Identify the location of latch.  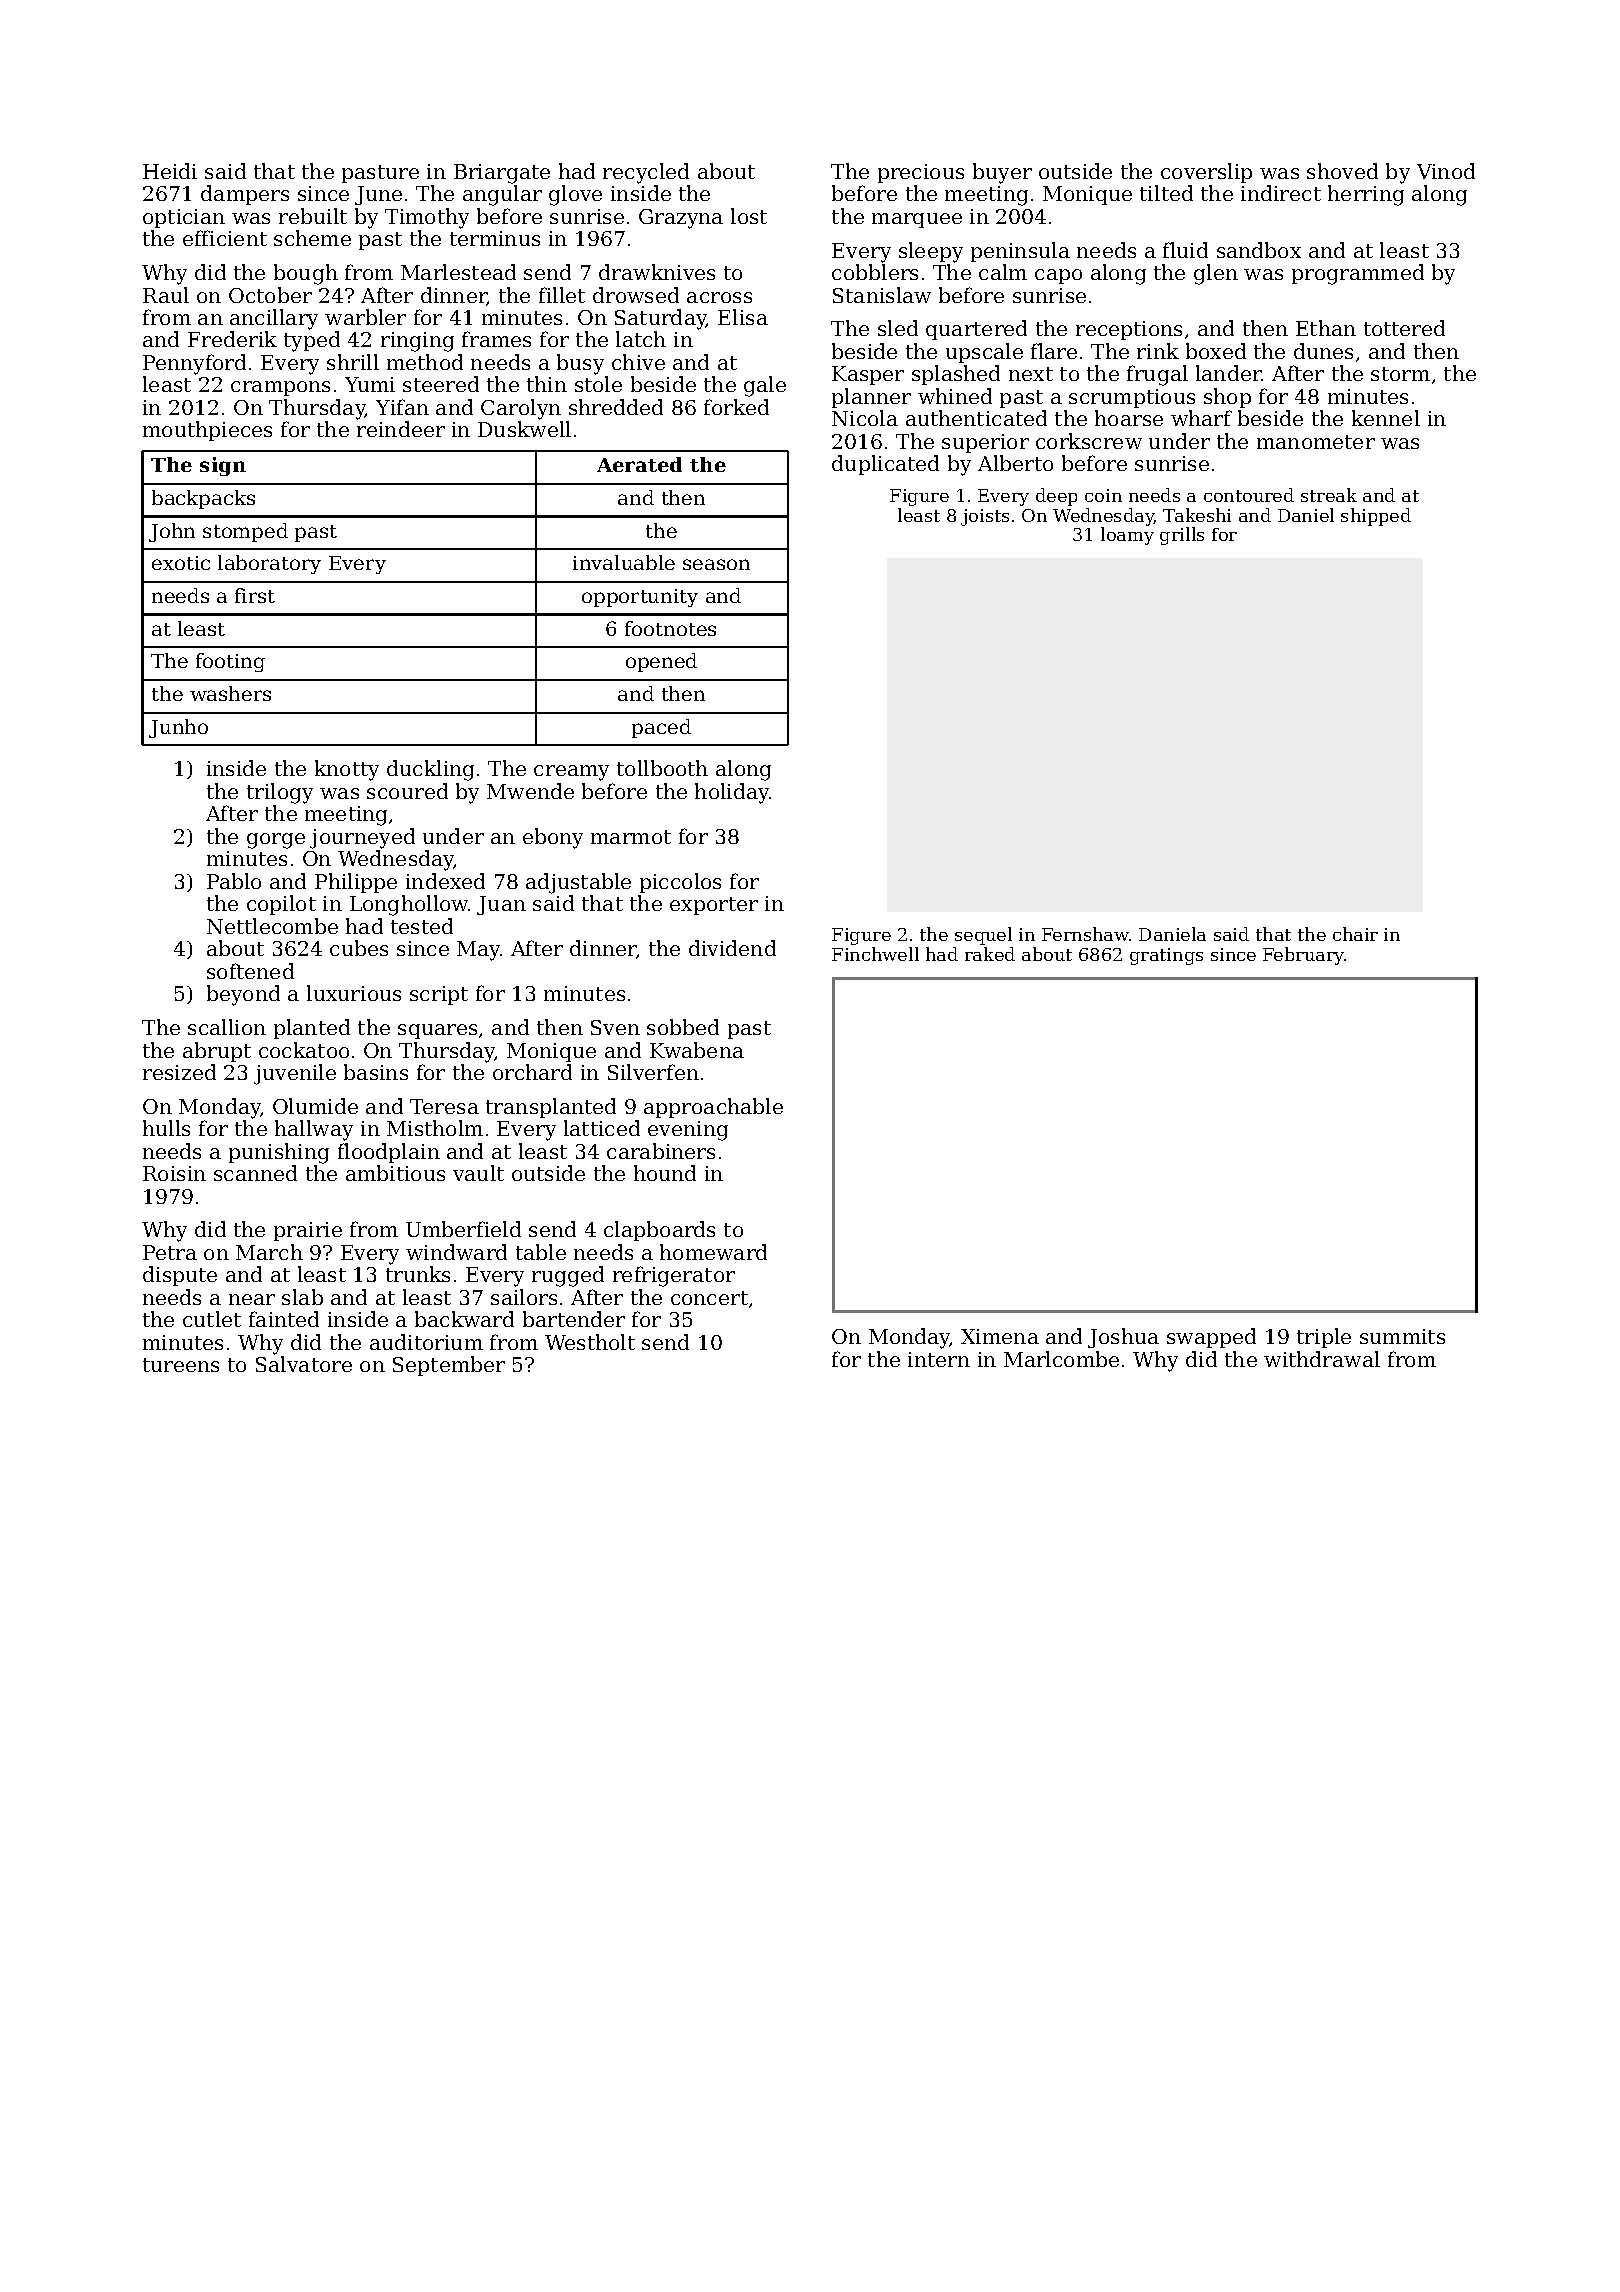
(641, 339).
